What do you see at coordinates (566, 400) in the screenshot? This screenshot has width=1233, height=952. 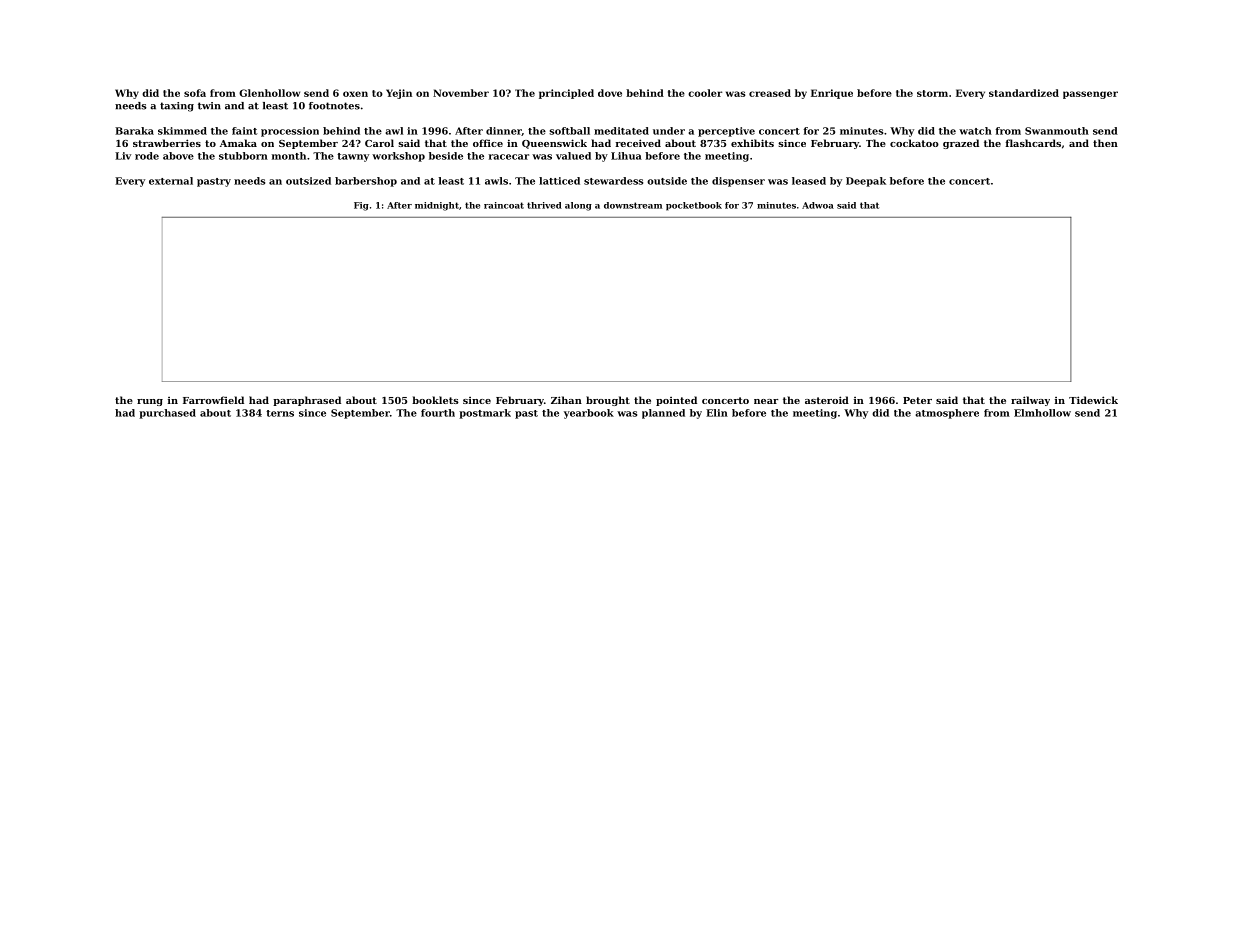 I see `Zihan` at bounding box center [566, 400].
